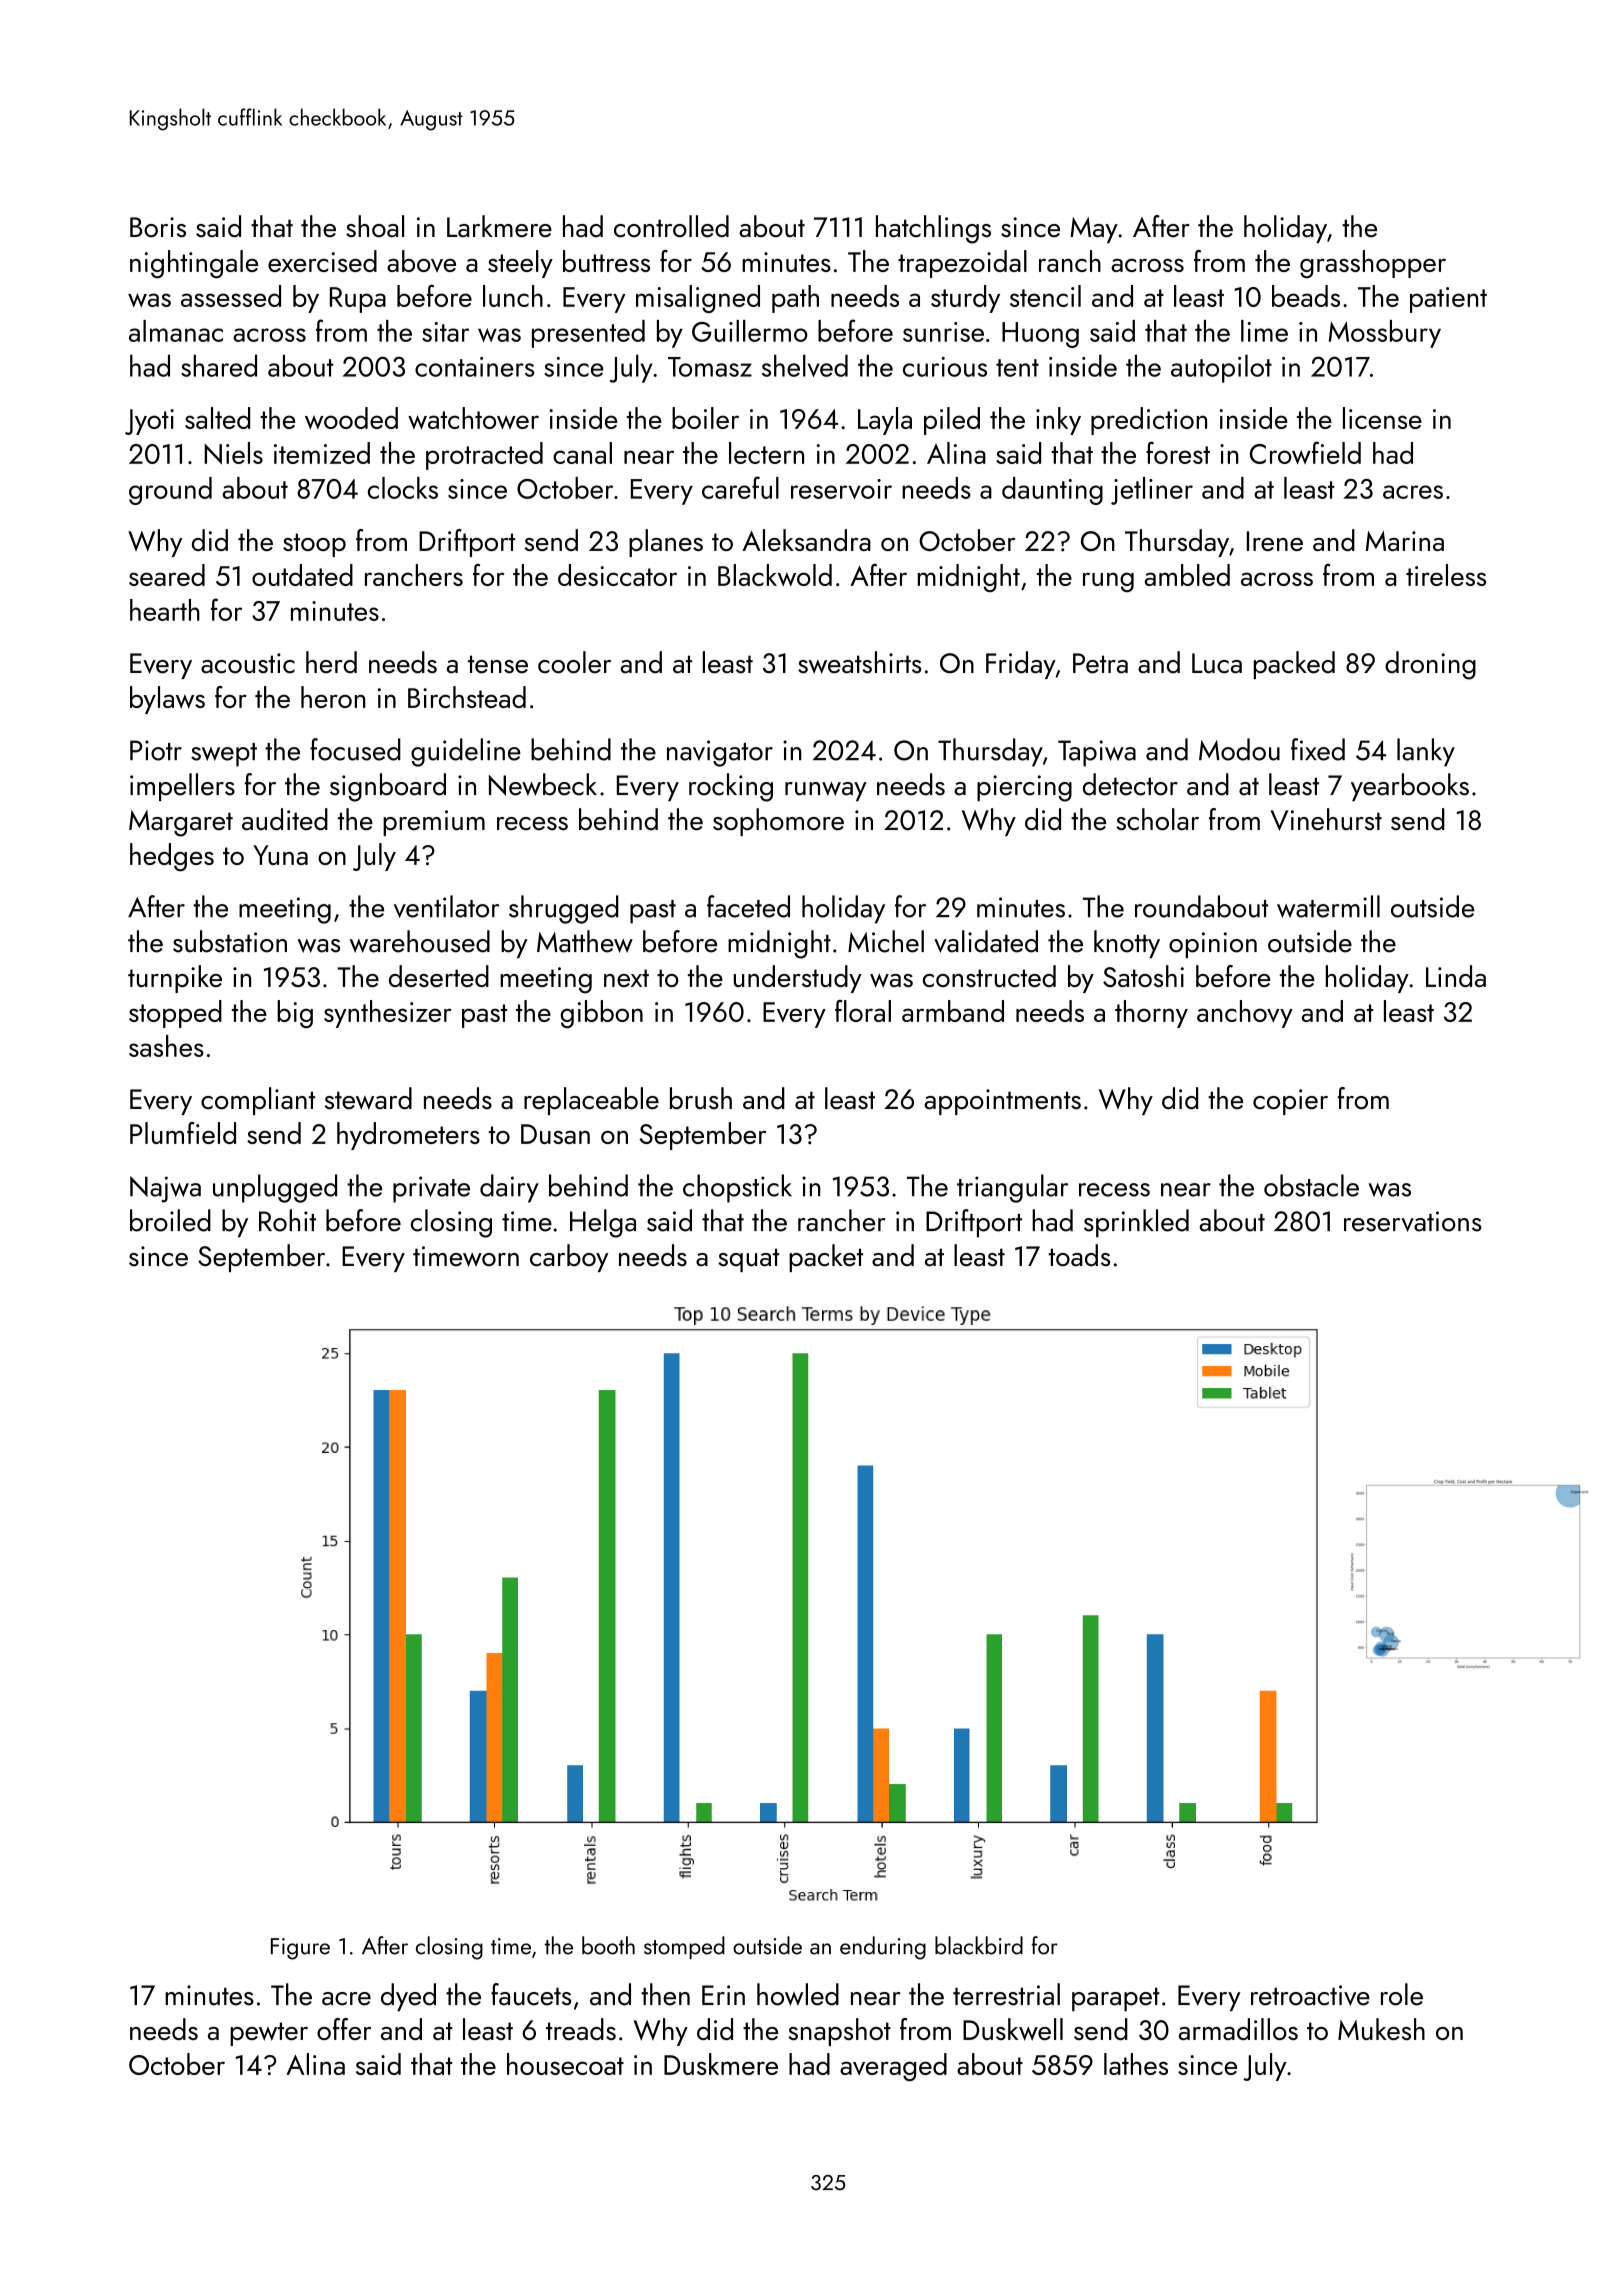 This document has width=1620, height=2292. Describe the element at coordinates (721, 2064) in the document. I see `Duskmere` at that location.
